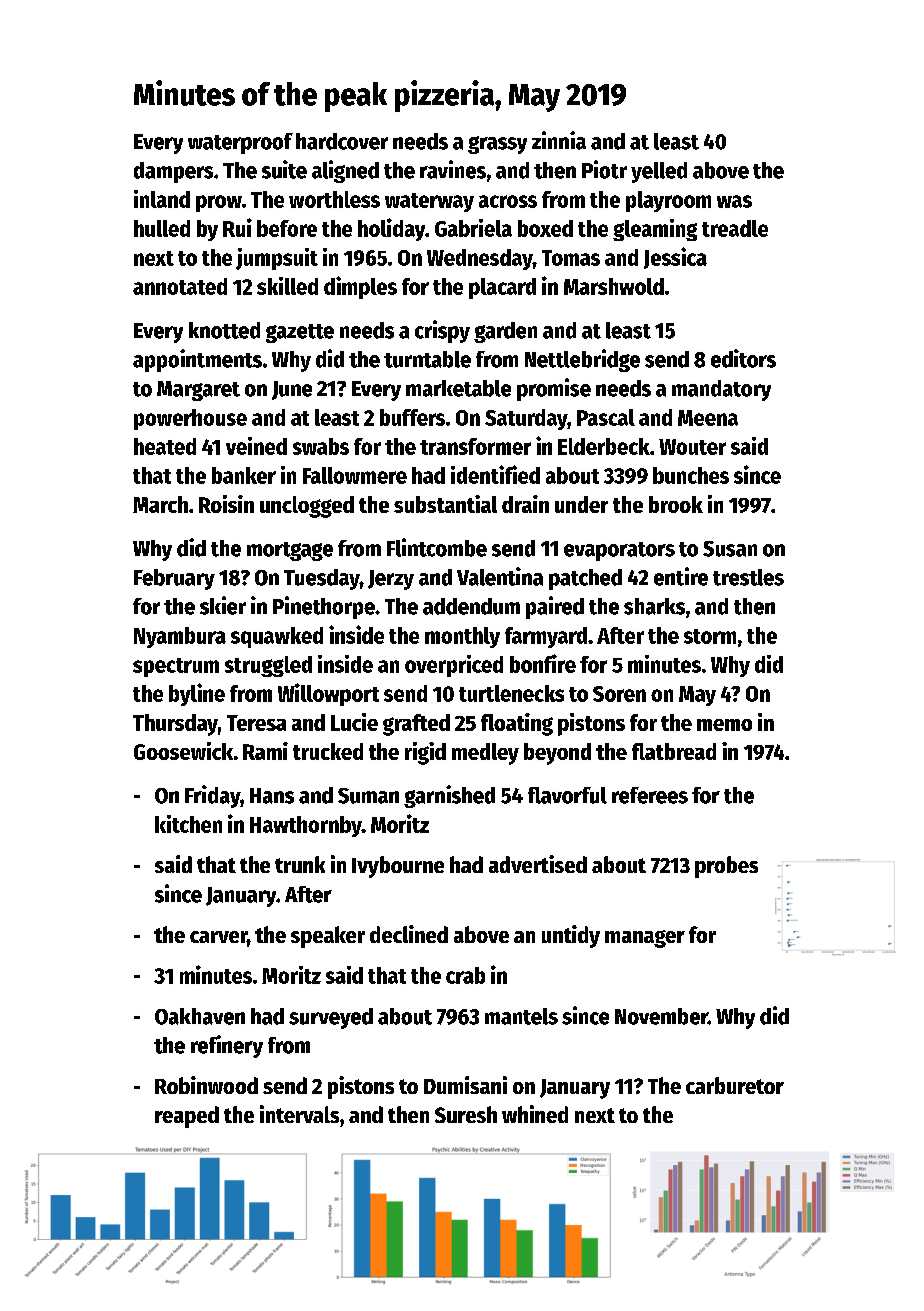 The image size is (924, 1311). What do you see at coordinates (173, 172) in the page?
I see `dampers` at bounding box center [173, 172].
